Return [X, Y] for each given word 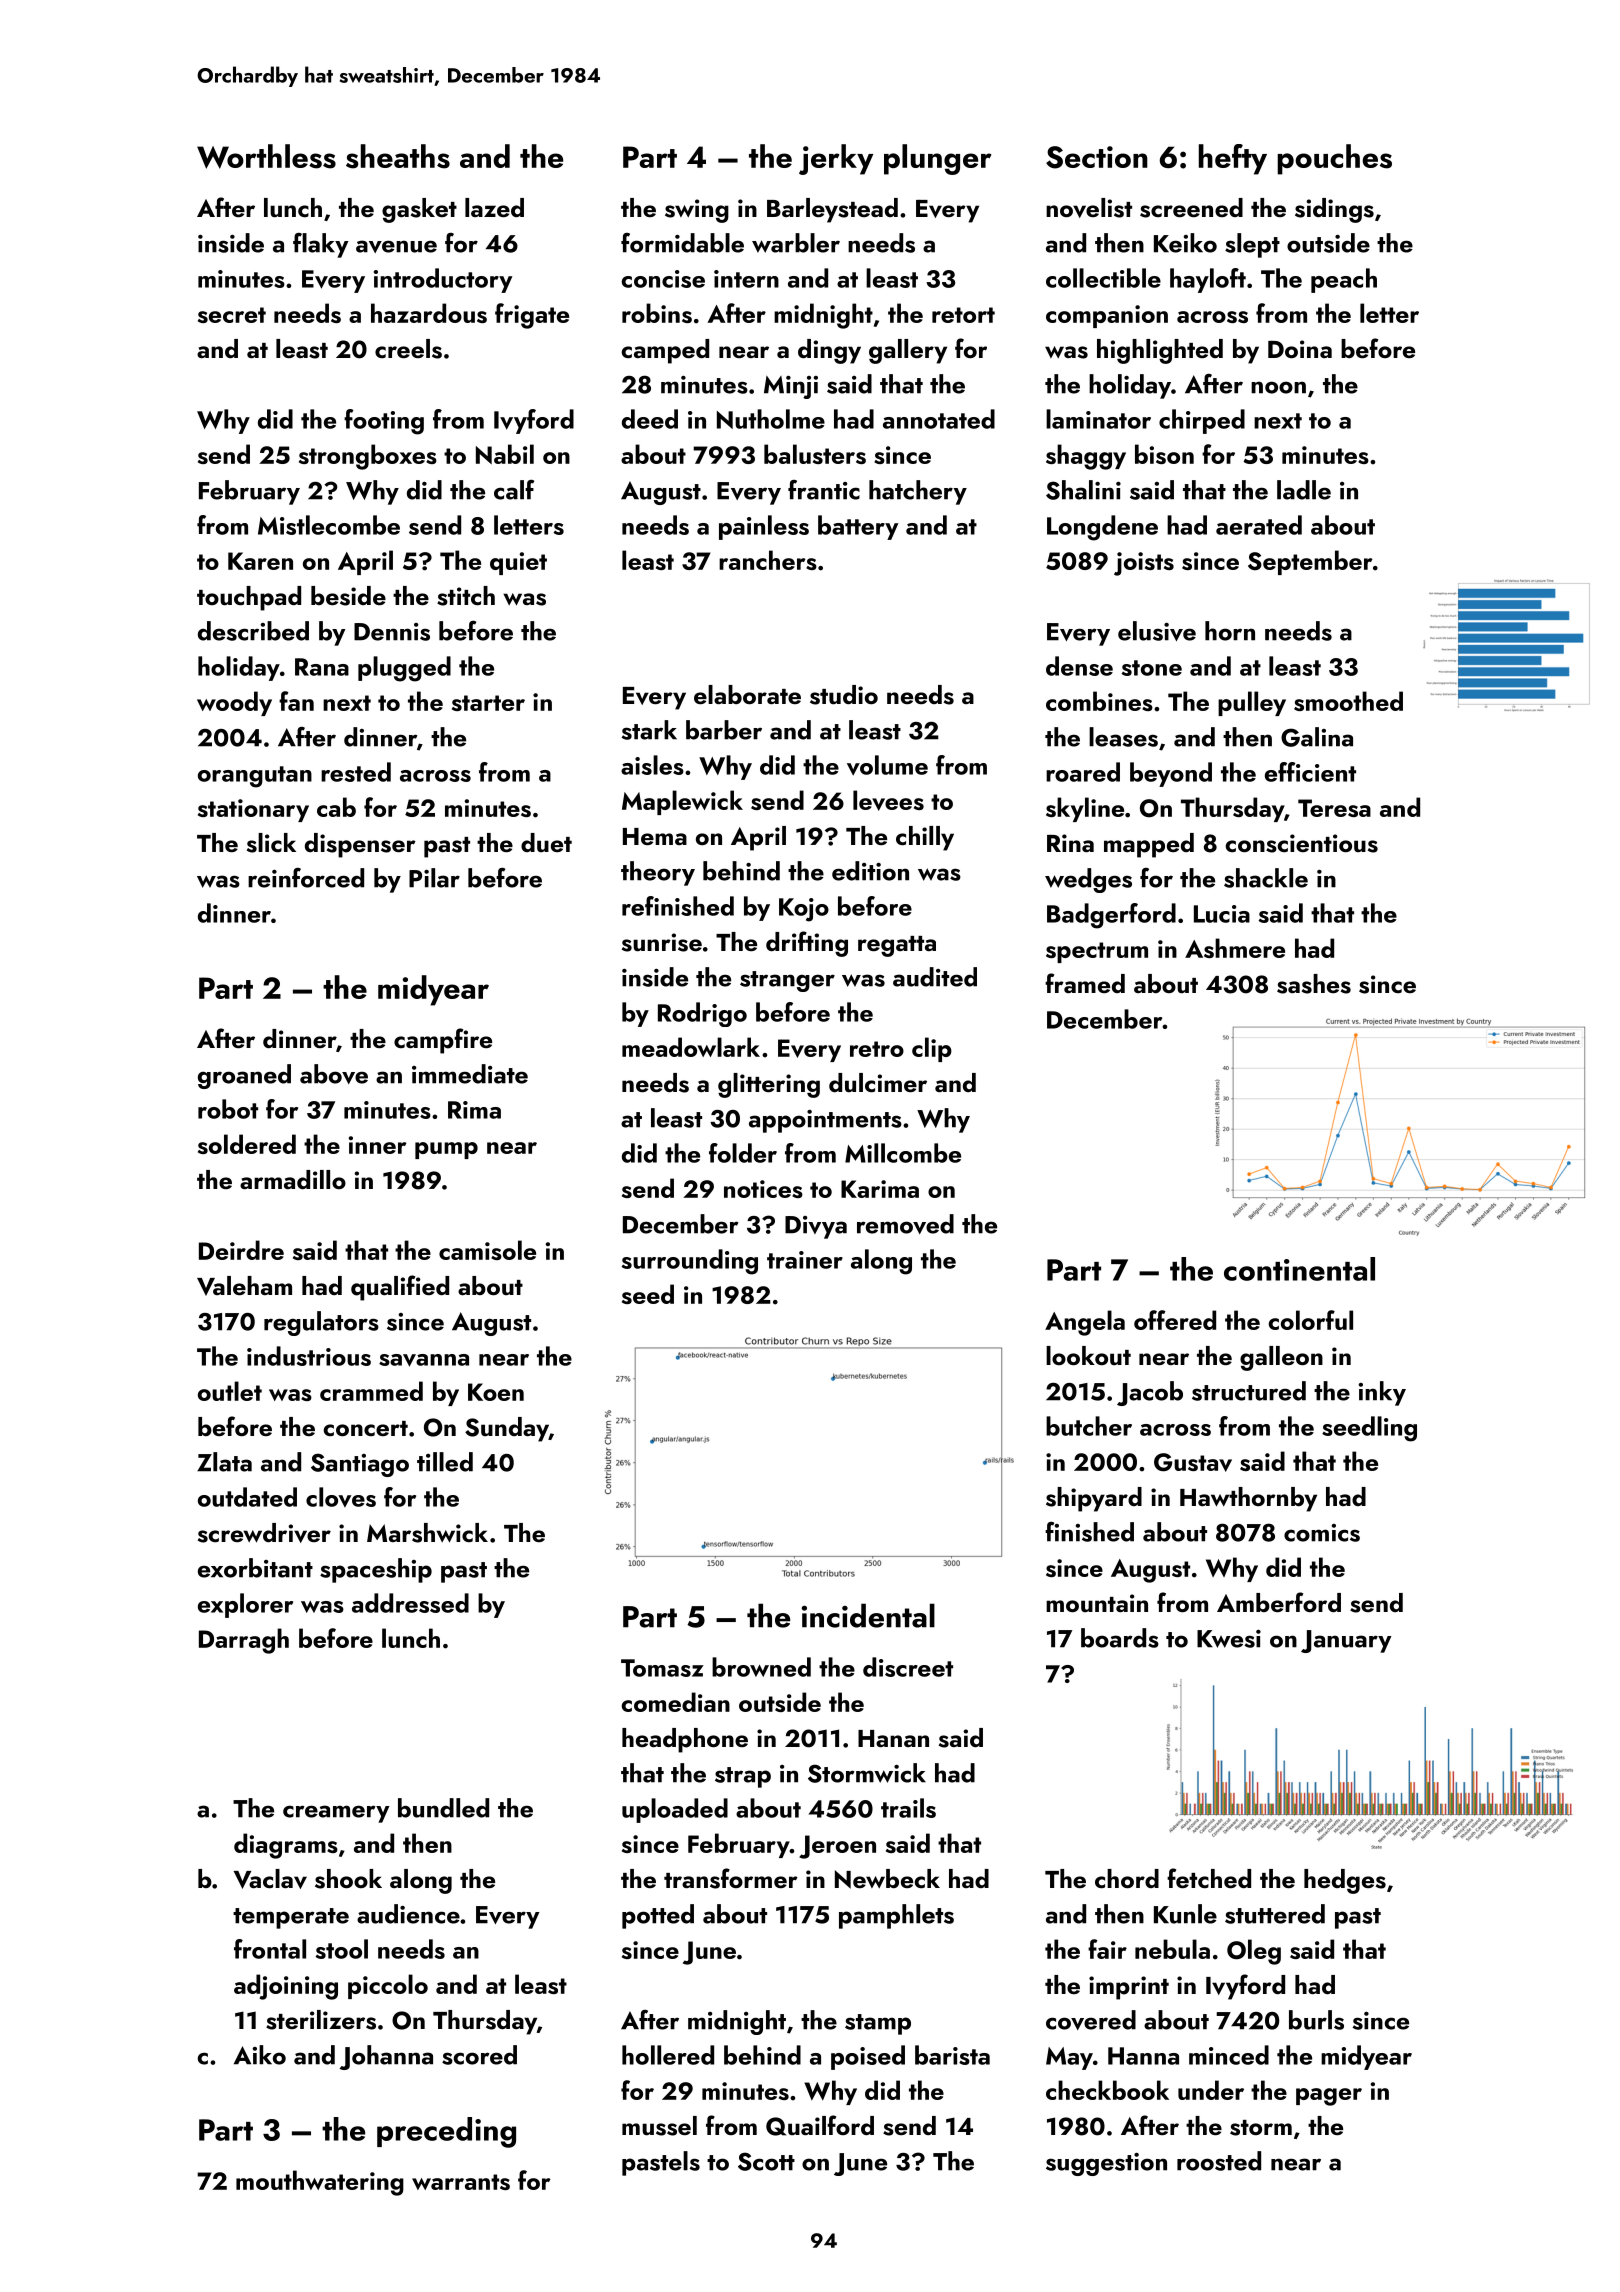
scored [479, 2055]
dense [1079, 666]
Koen [496, 1392]
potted [658, 1916]
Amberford [1279, 1602]
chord [1127, 1878]
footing [384, 422]
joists [1144, 564]
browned [761, 1667]
